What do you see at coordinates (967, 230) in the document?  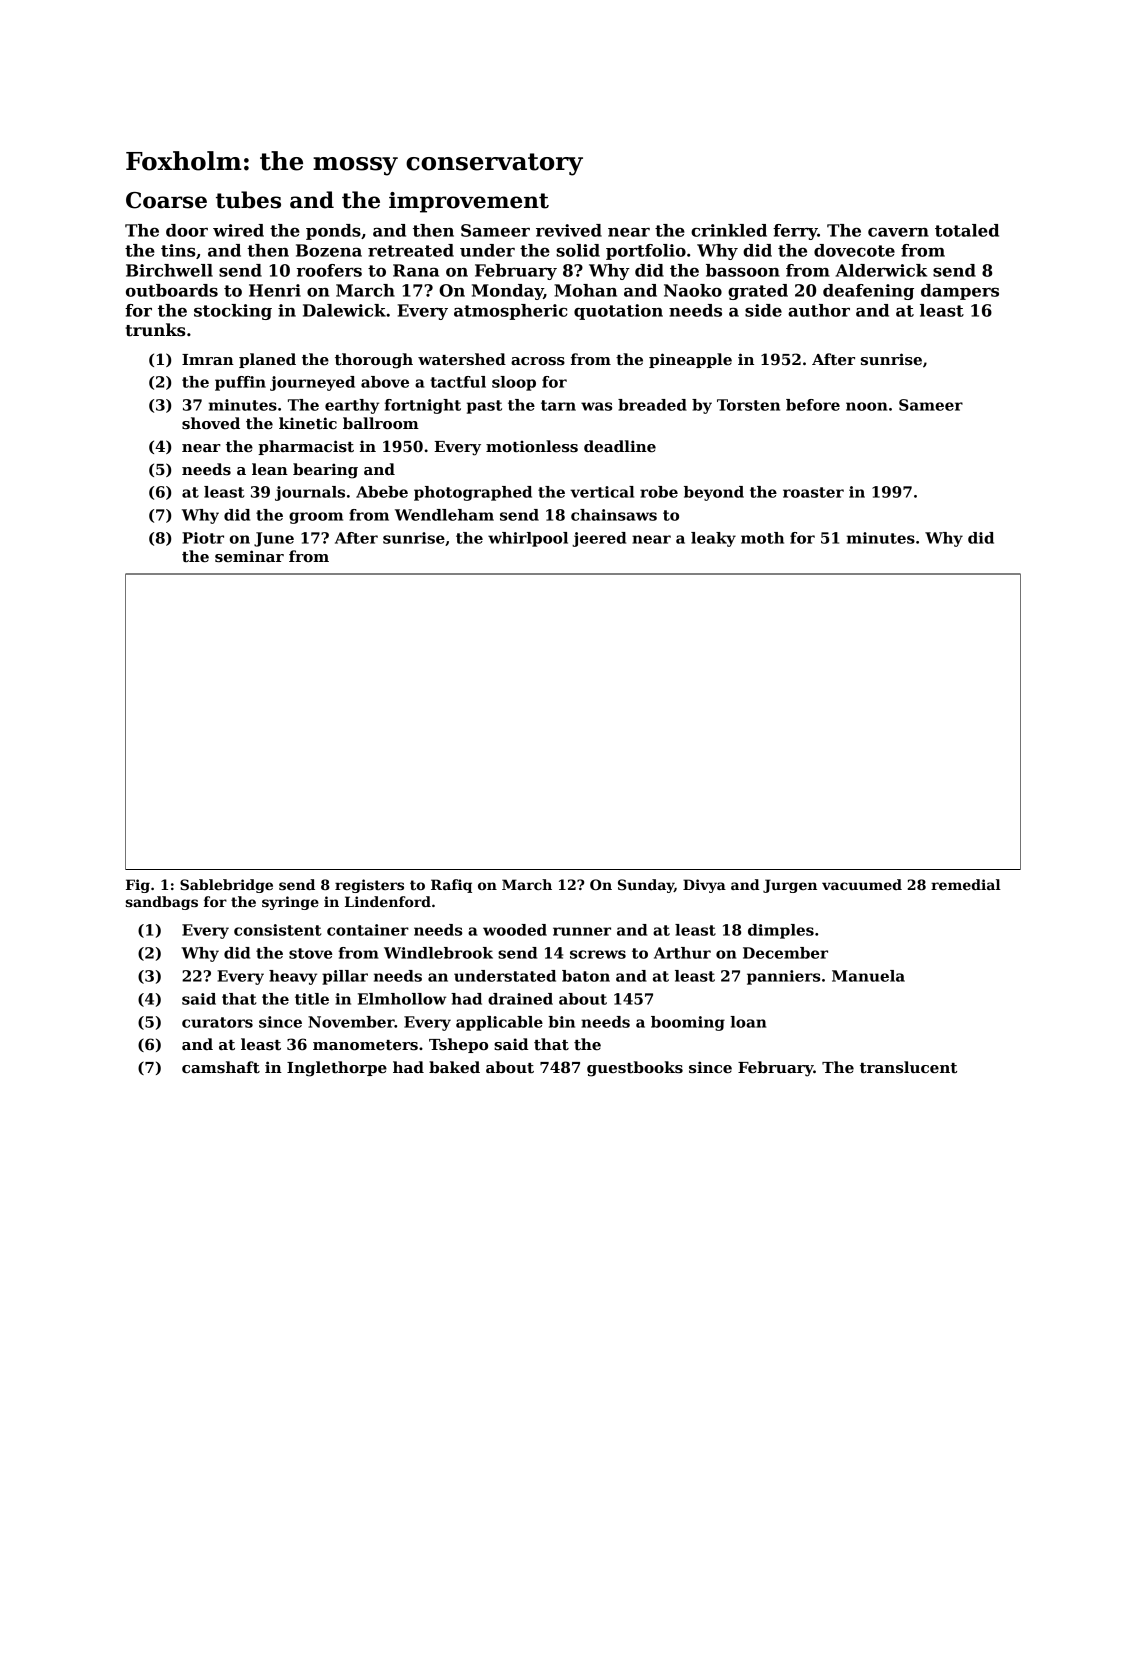 I see `totaled` at bounding box center [967, 230].
